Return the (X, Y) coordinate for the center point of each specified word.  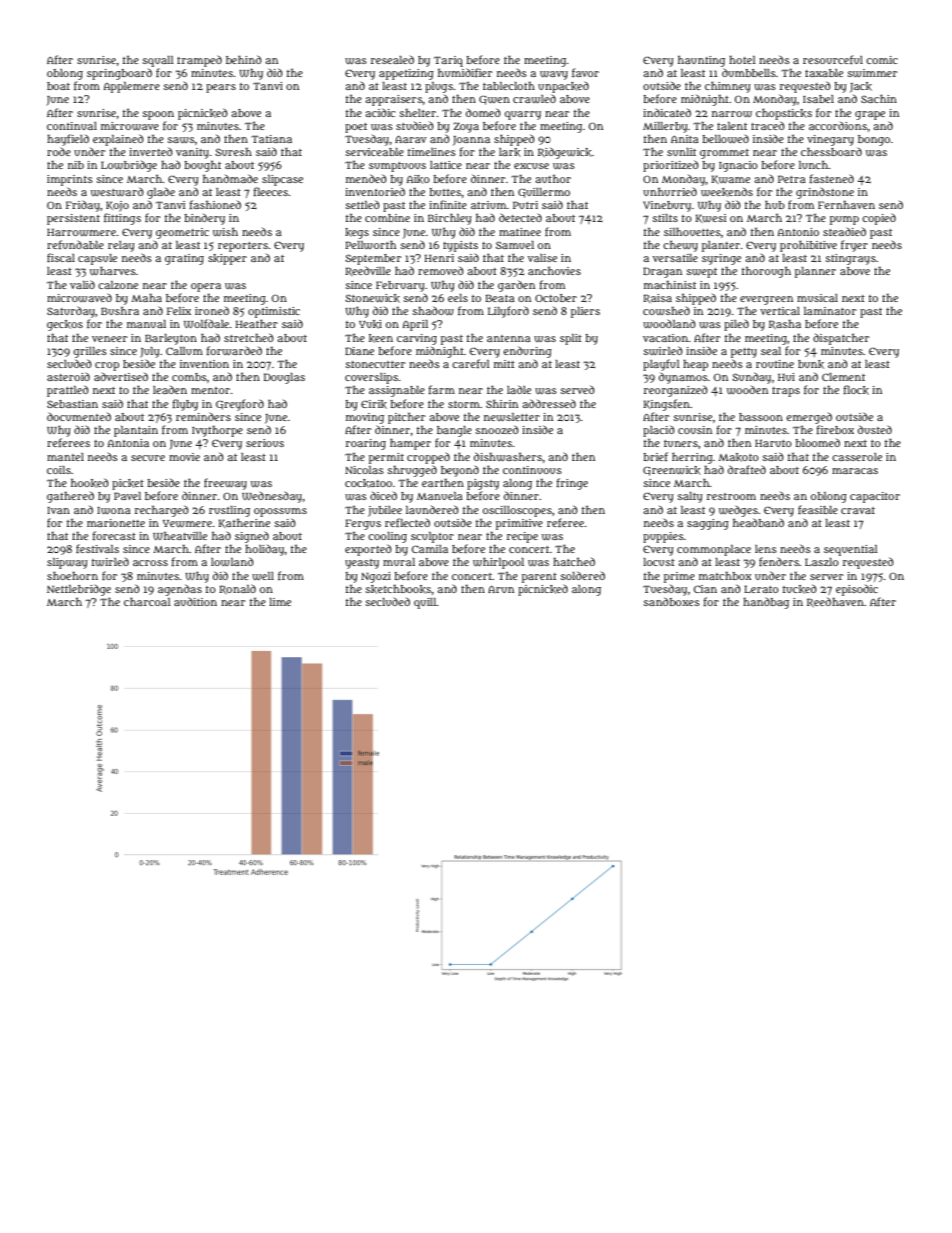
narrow (732, 114)
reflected (407, 522)
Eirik (374, 404)
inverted (151, 151)
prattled (68, 391)
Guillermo (544, 193)
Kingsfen (666, 405)
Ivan (58, 510)
